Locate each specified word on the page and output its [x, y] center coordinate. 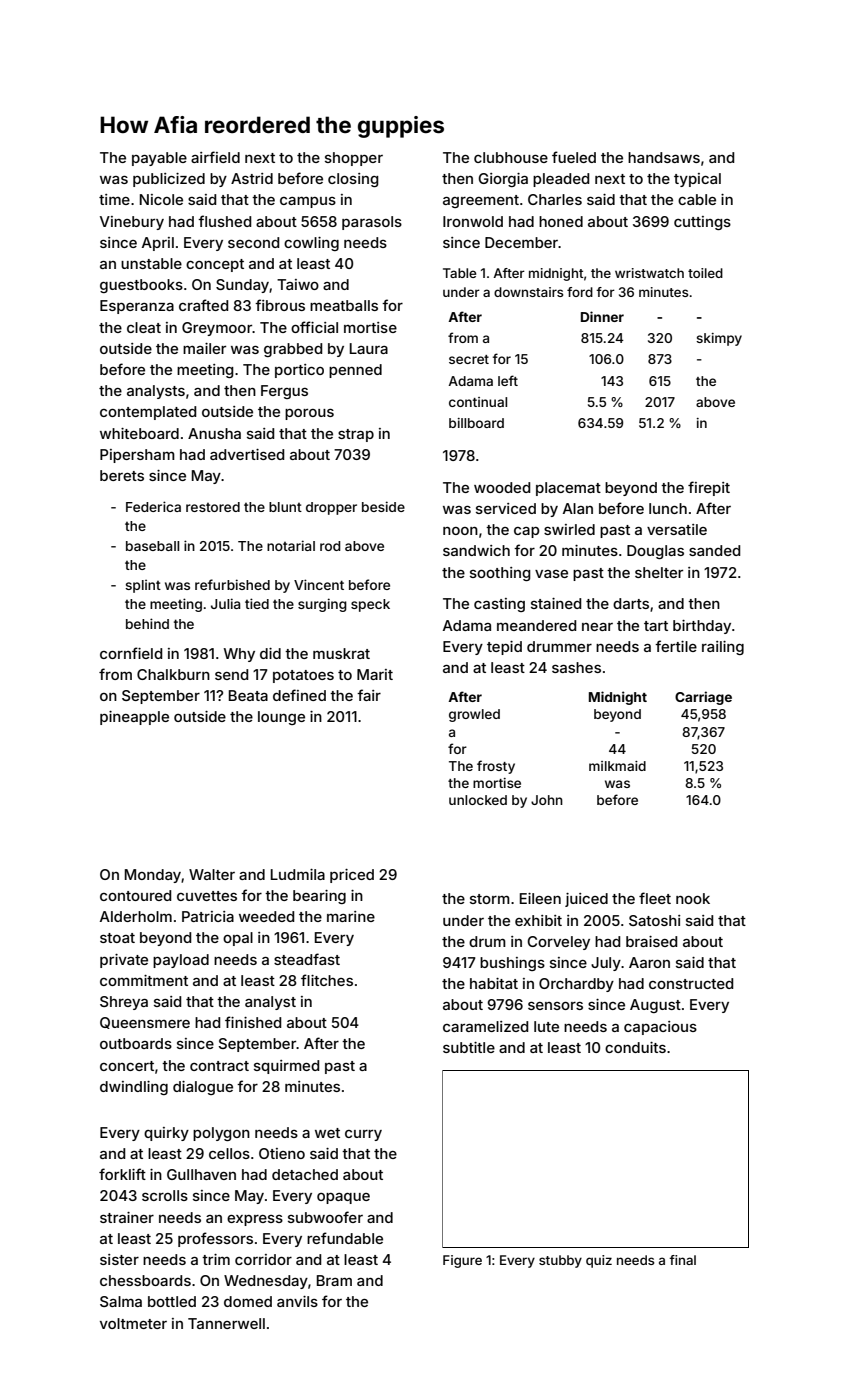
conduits [635, 1047]
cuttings [702, 223]
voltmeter [133, 1323]
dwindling [134, 1088]
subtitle [469, 1047]
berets [122, 475]
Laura [369, 348]
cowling [311, 244]
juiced [586, 900]
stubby [560, 1261]
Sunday [242, 286]
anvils [297, 1301]
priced [352, 876]
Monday [153, 876]
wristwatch [649, 273]
